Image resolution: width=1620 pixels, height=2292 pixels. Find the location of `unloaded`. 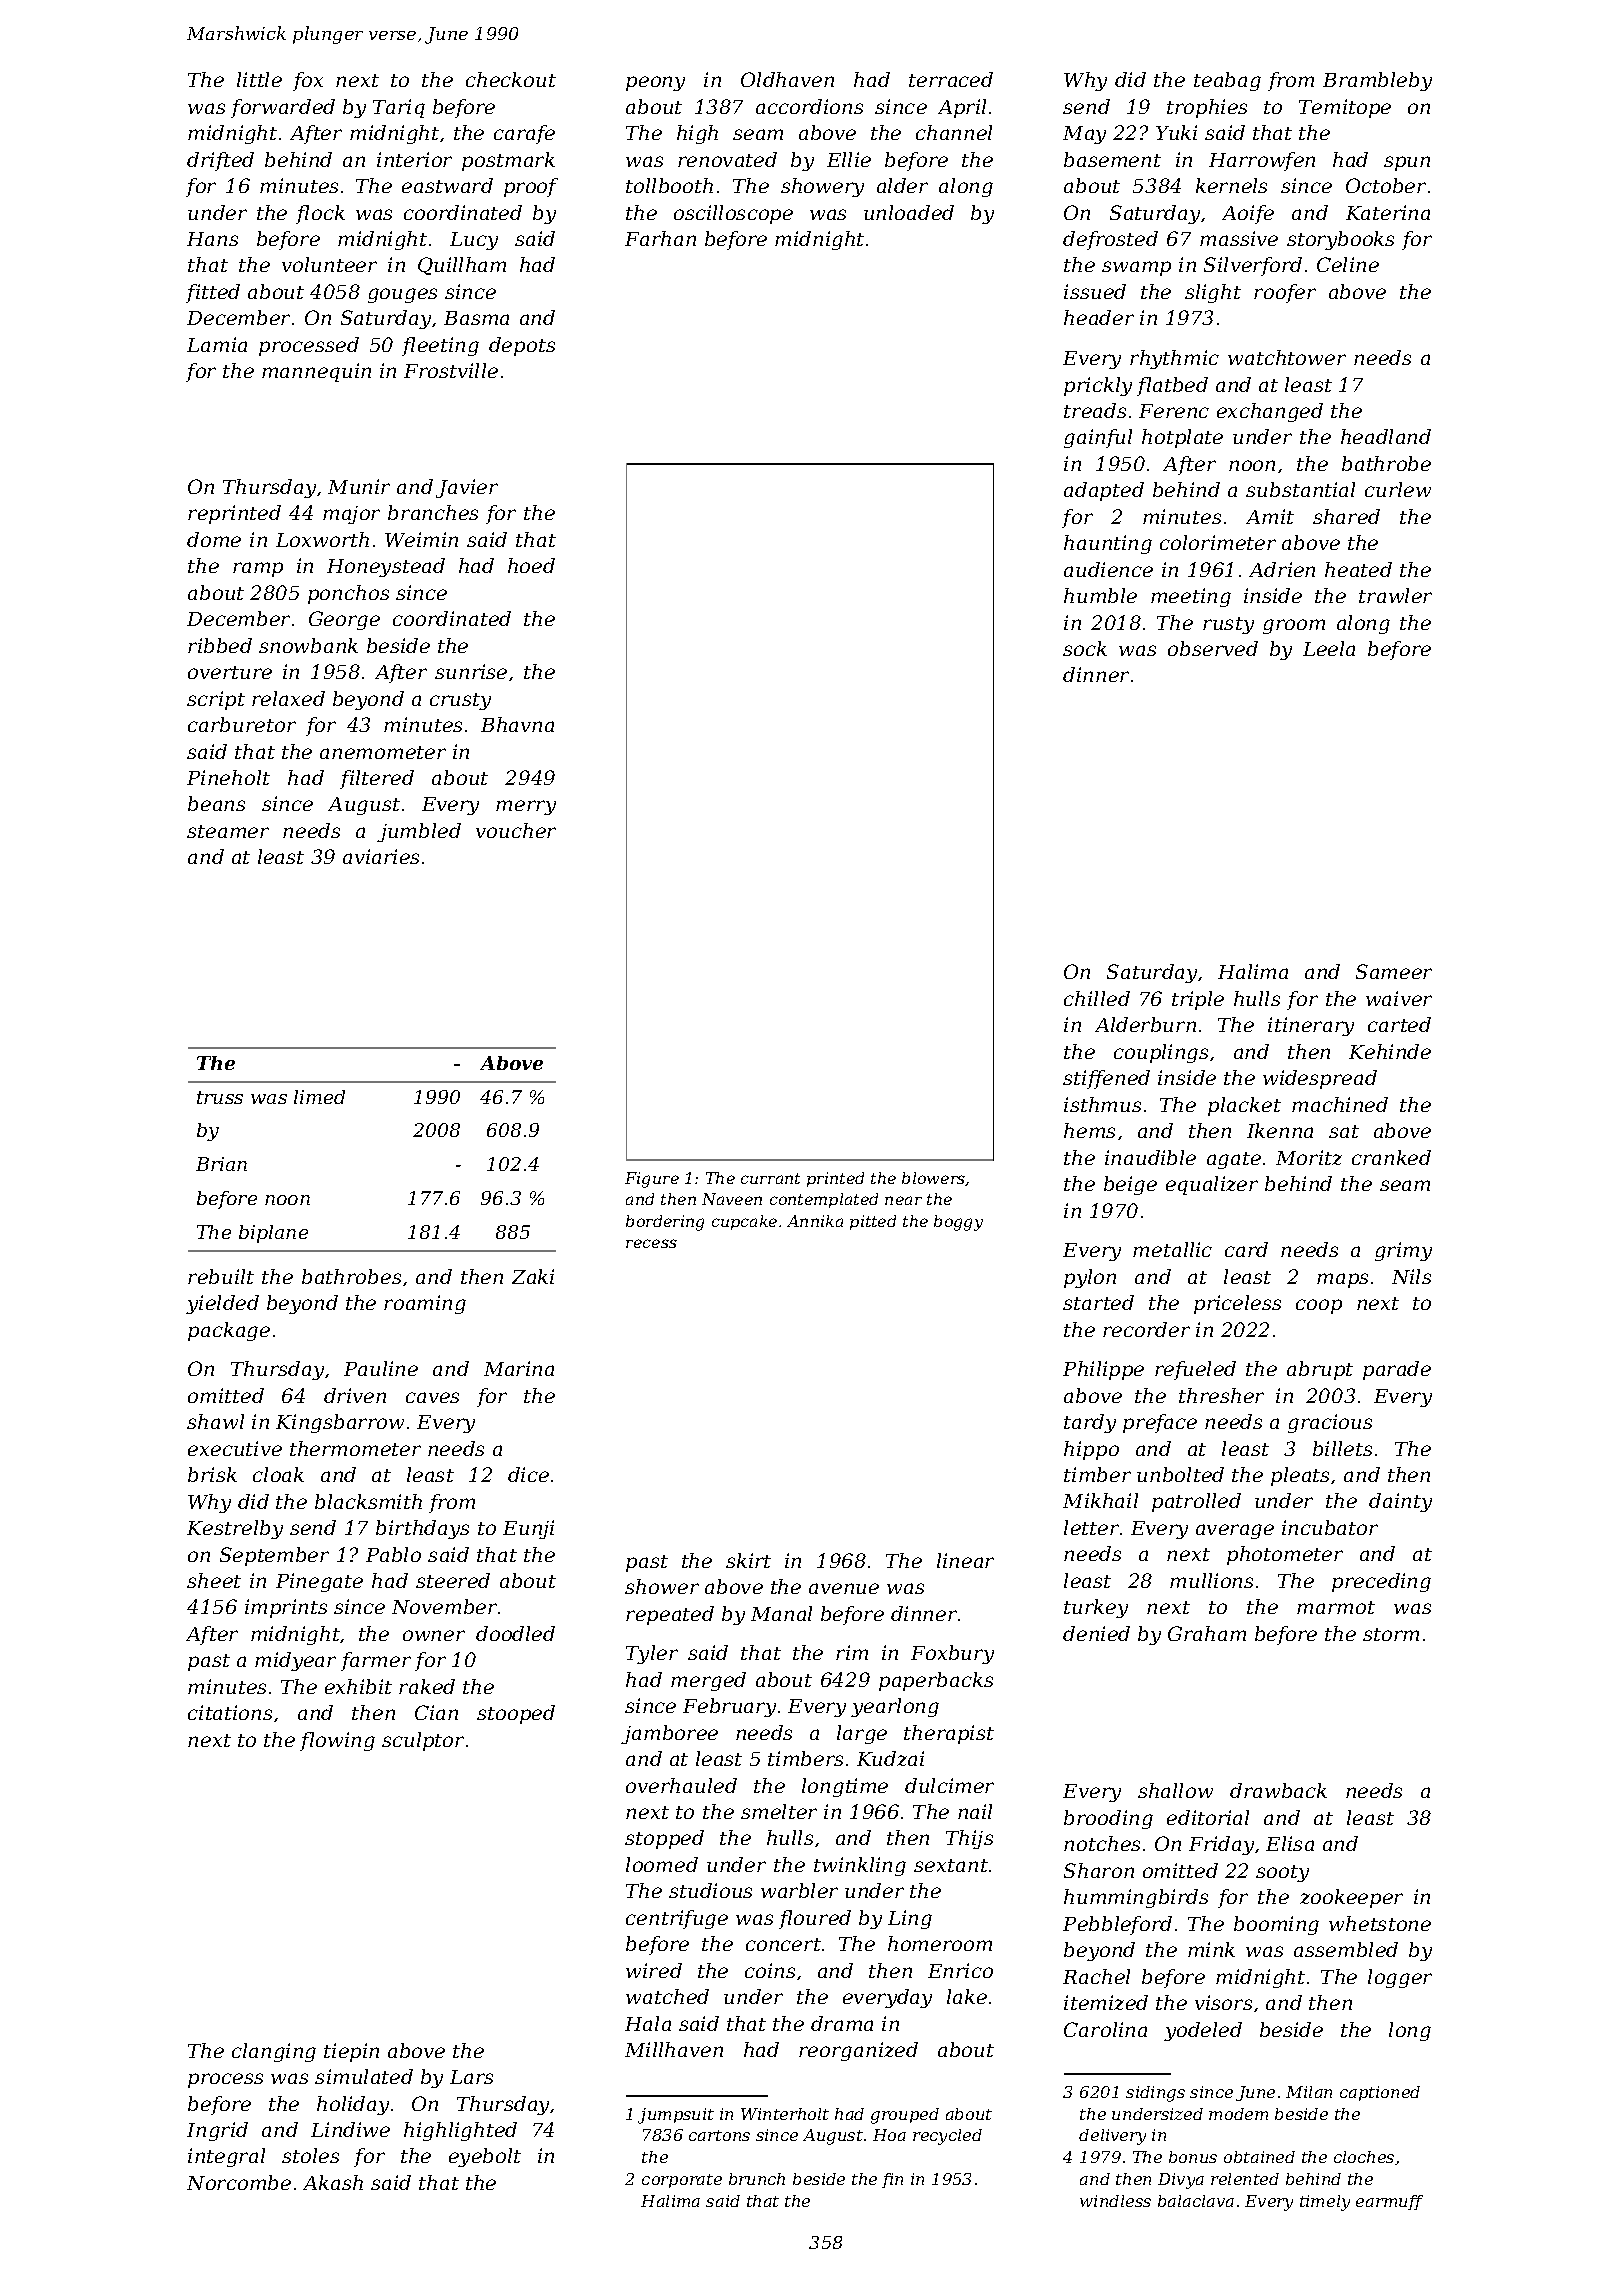

unloaded is located at coordinates (909, 212).
